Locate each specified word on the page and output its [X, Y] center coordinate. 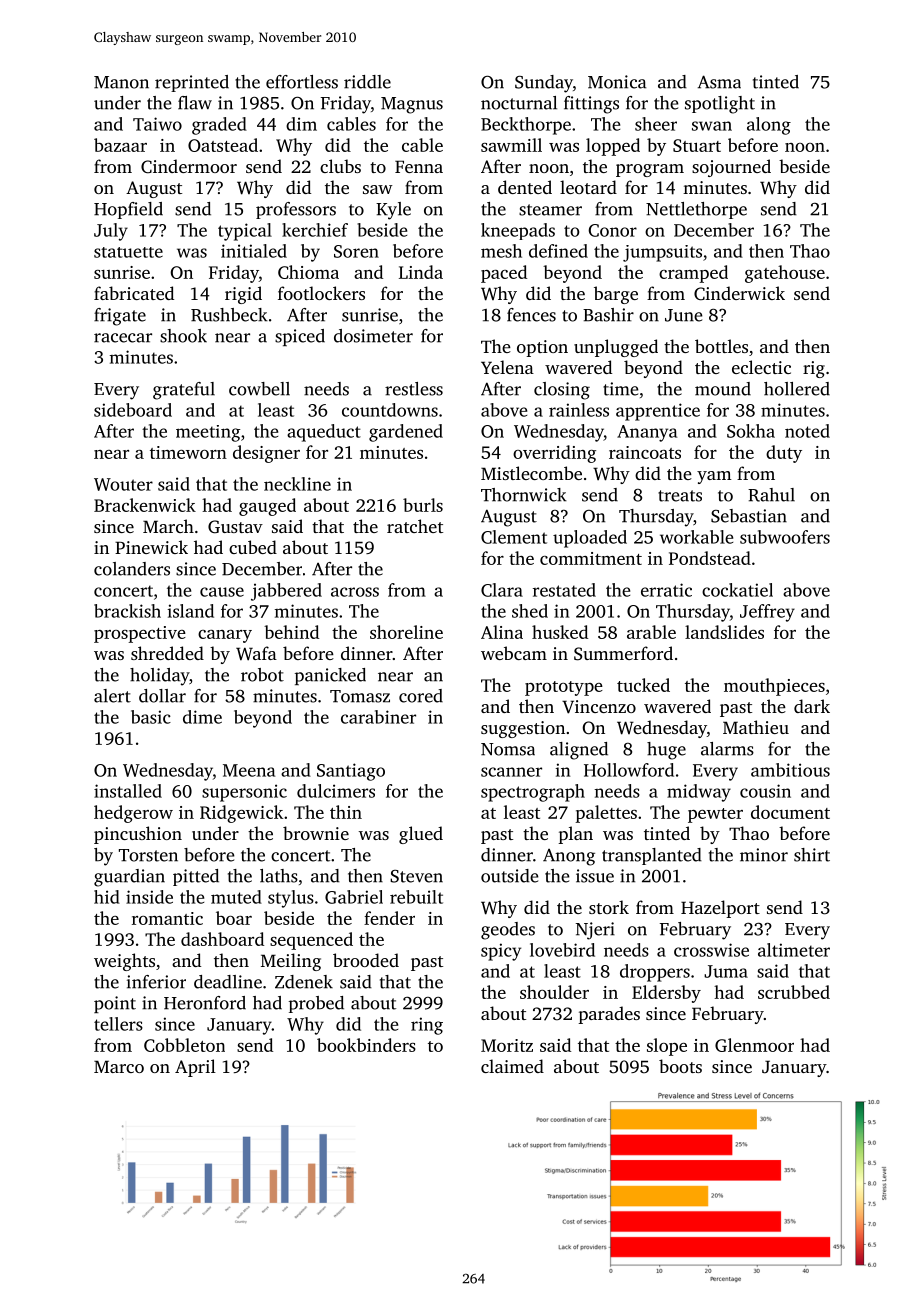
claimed [512, 1066]
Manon [121, 82]
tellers [118, 1024]
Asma [719, 82]
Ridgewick [241, 814]
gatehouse [785, 274]
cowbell [259, 389]
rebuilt [416, 897]
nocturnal [519, 103]
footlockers [321, 293]
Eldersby [666, 994]
